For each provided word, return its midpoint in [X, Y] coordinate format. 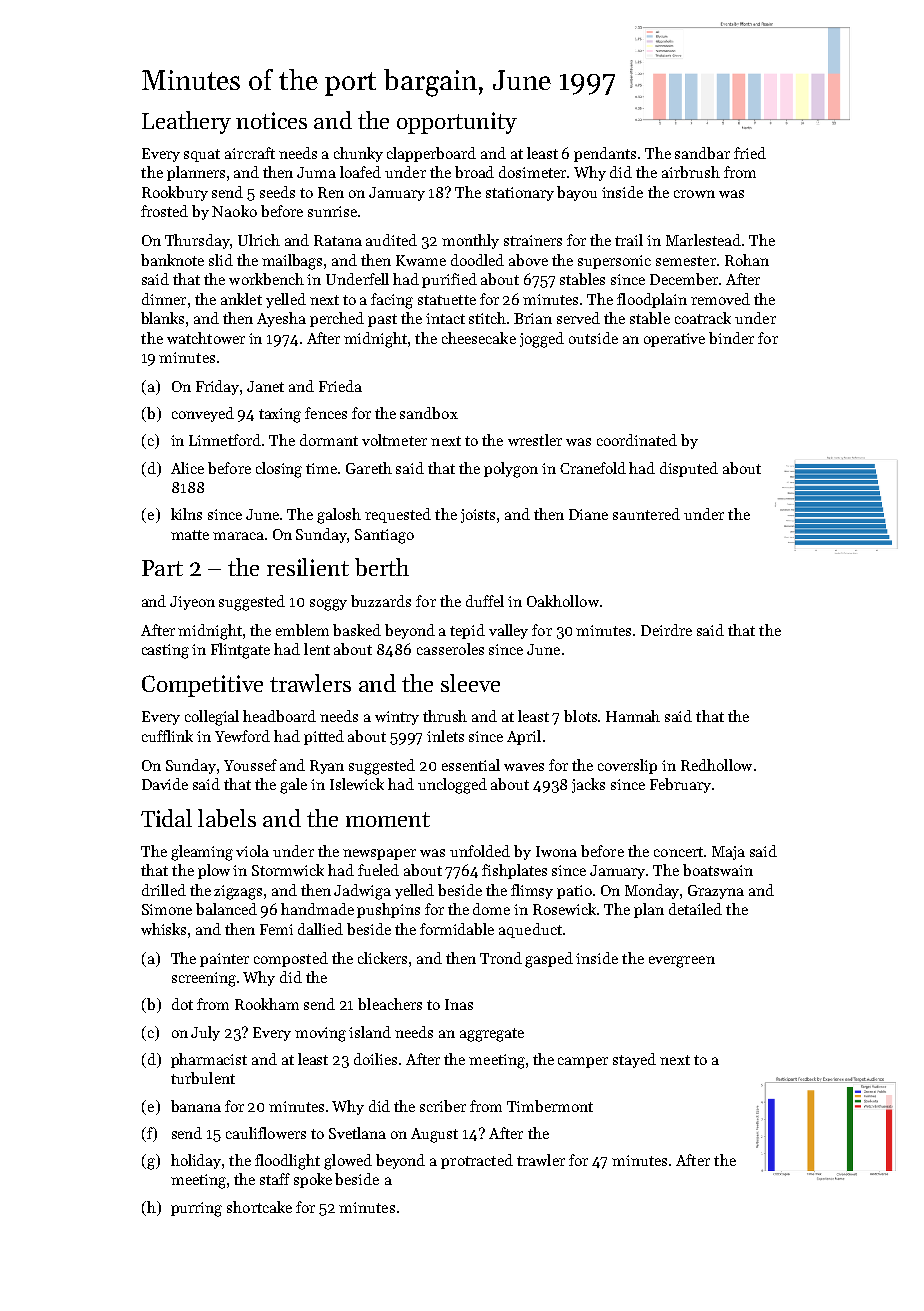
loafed [360, 172]
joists [478, 516]
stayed [634, 1060]
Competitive [202, 686]
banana [196, 1106]
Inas [459, 1004]
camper [583, 1062]
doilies [375, 1059]
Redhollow [716, 765]
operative [674, 340]
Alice [187, 468]
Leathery [186, 122]
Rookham [267, 1004]
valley [508, 631]
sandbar [702, 153]
